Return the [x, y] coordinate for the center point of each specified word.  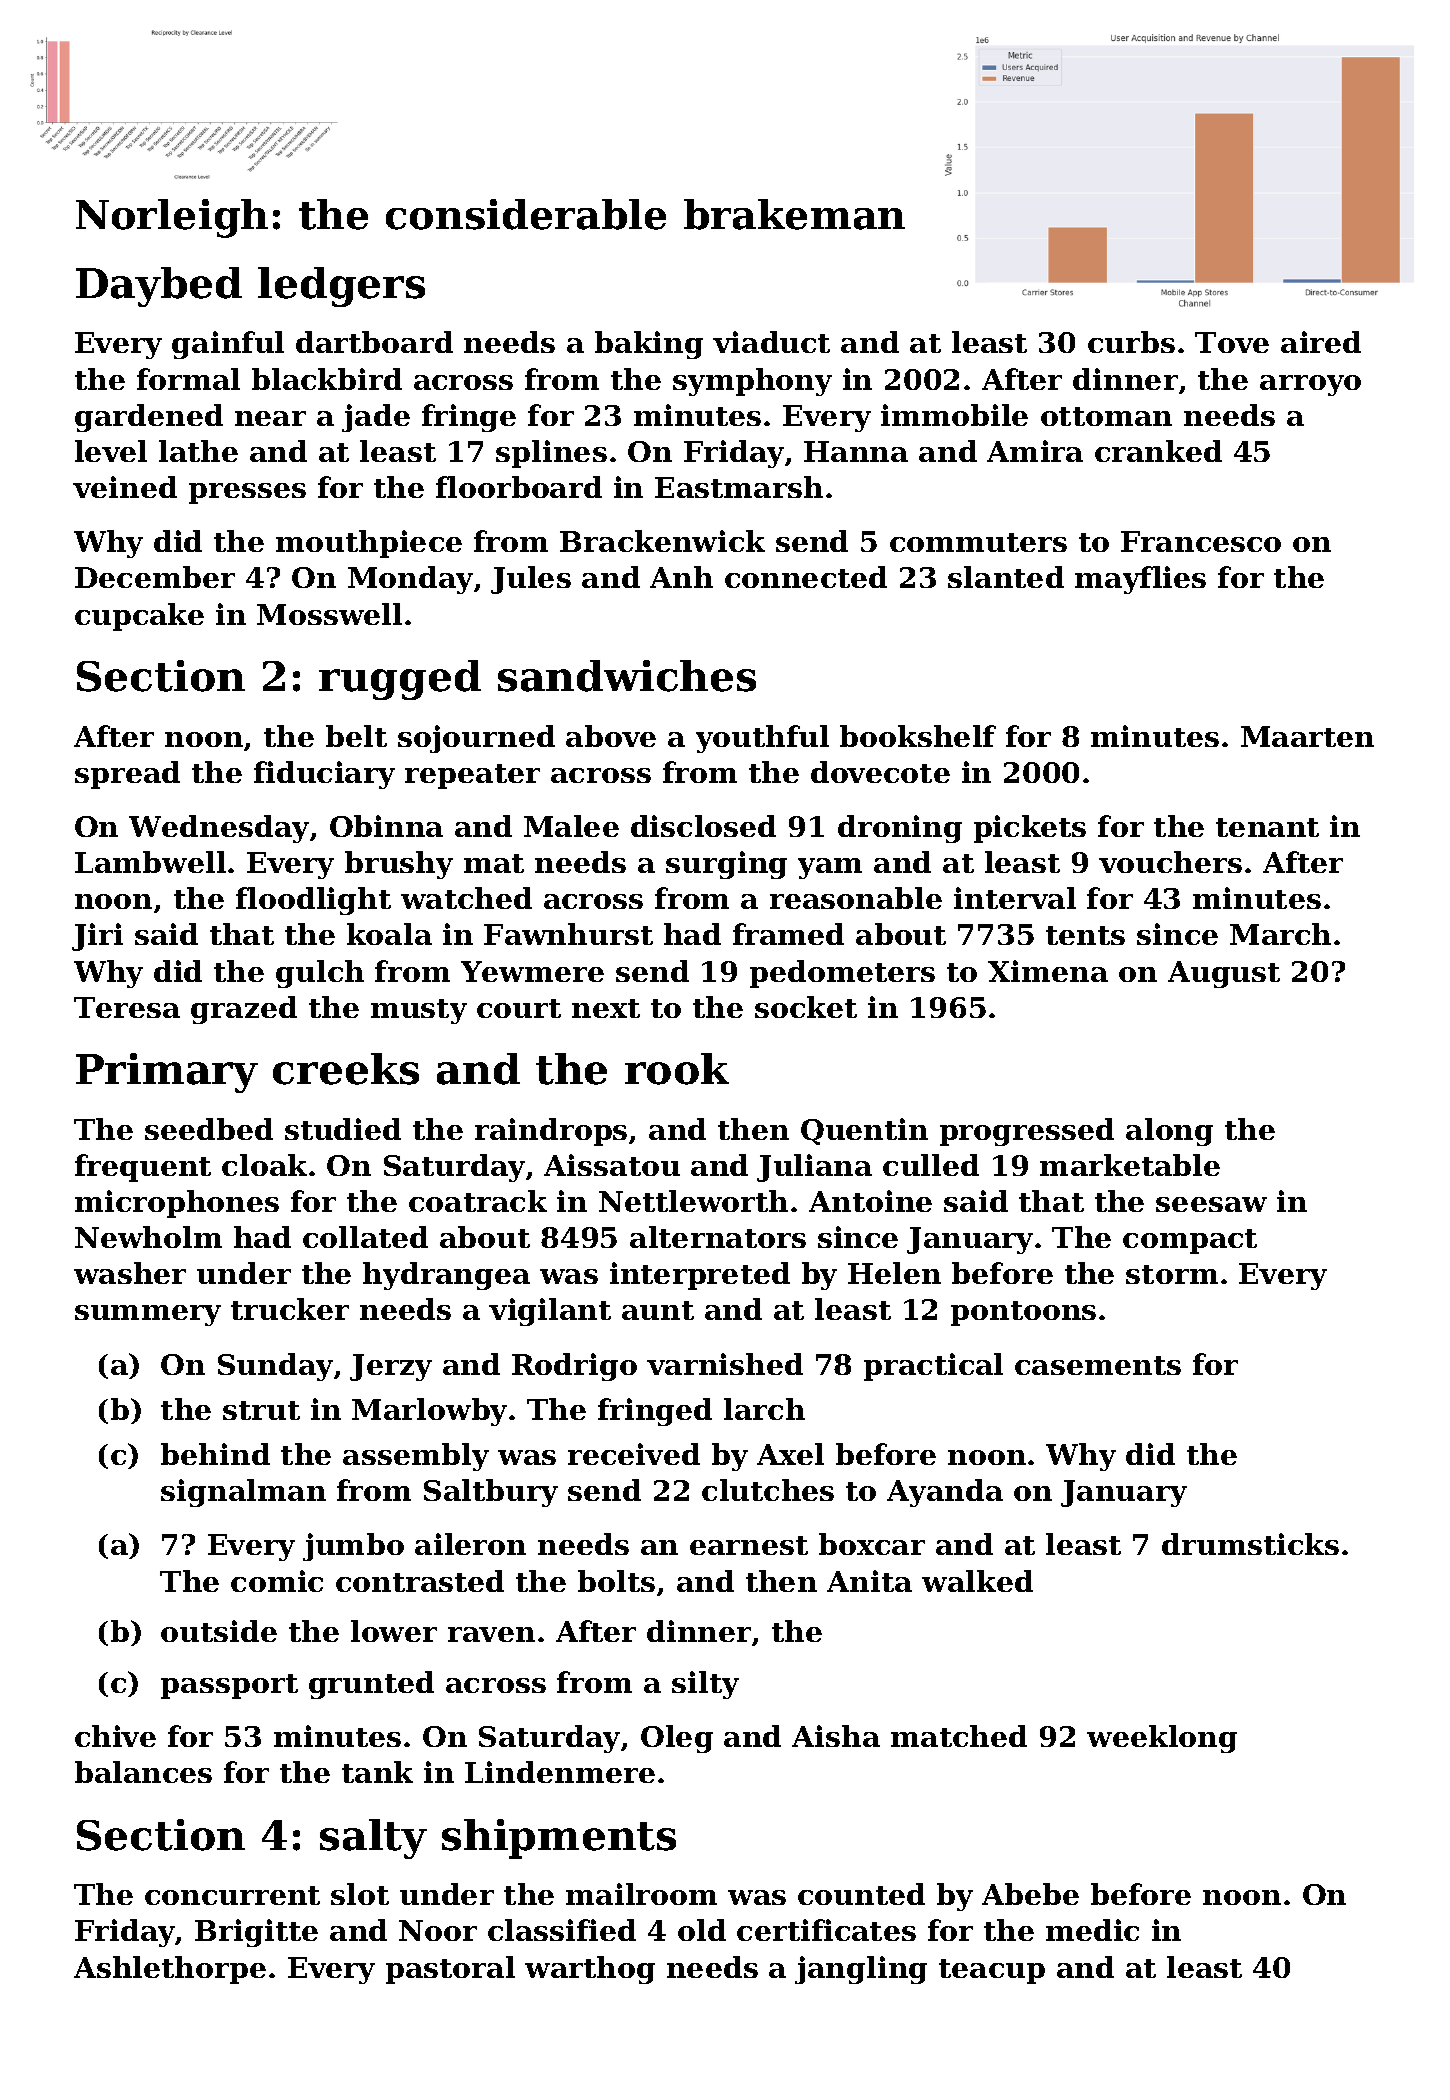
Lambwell [150, 862]
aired [1321, 342]
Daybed [159, 287]
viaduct [771, 342]
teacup [992, 1971]
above [611, 736]
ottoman [1106, 416]
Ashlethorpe [170, 1970]
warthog [590, 1970]
